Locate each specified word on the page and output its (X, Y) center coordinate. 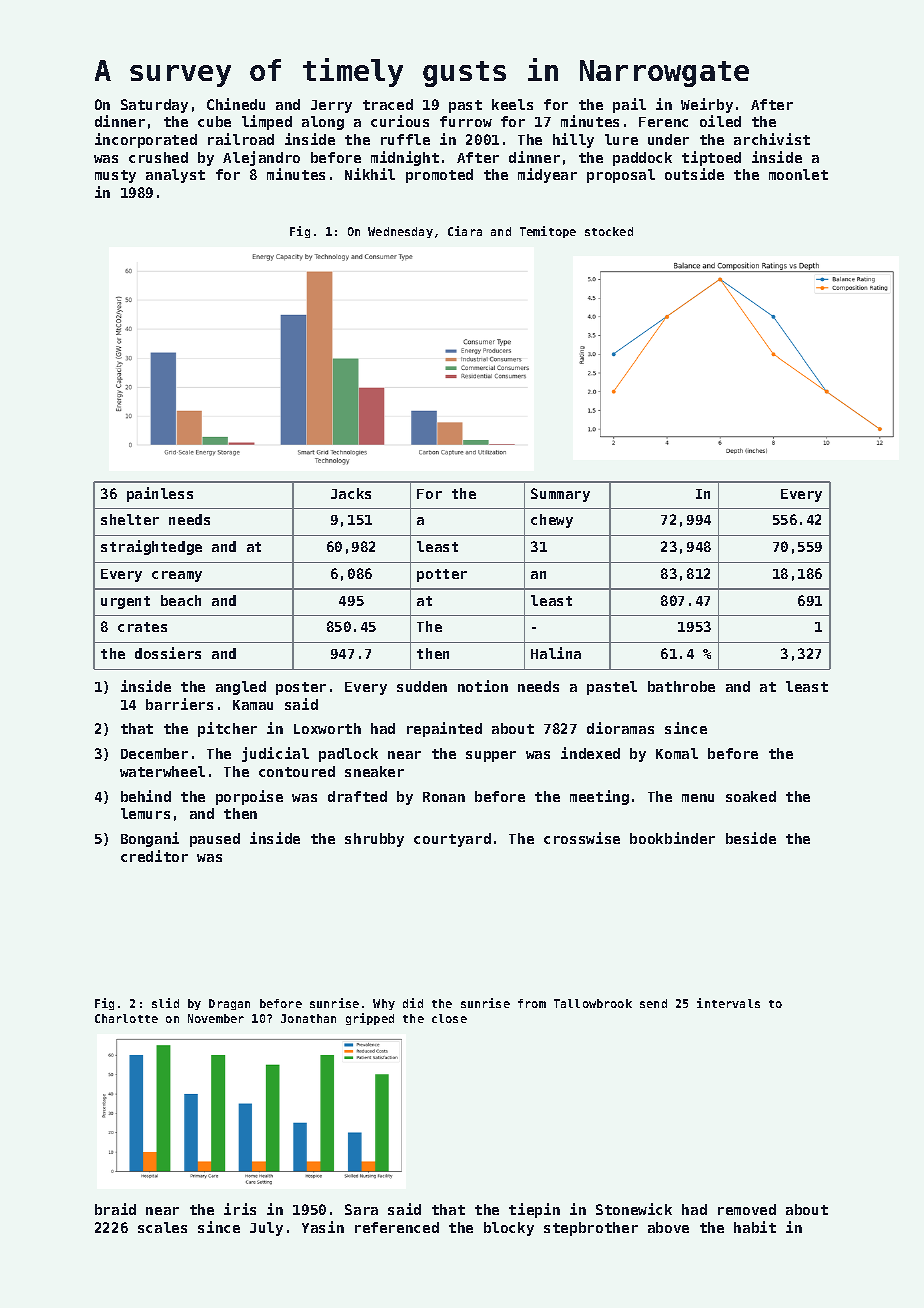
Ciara (465, 231)
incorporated (146, 140)
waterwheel (162, 771)
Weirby (707, 105)
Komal (677, 753)
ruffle (405, 139)
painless (160, 494)
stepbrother (591, 1229)
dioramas (620, 728)
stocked (609, 231)
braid (115, 1209)
